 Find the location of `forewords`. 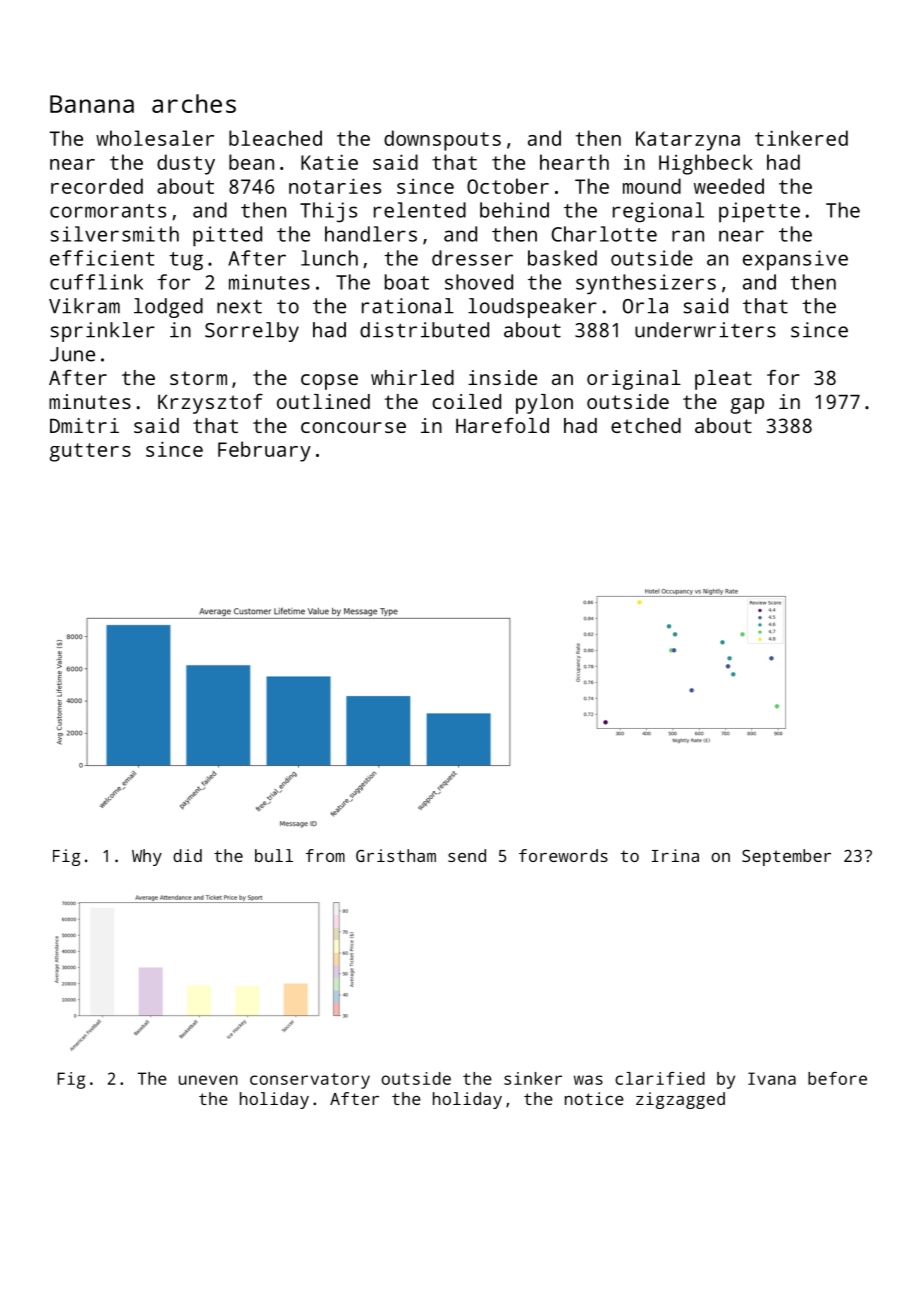

forewords is located at coordinates (563, 855).
